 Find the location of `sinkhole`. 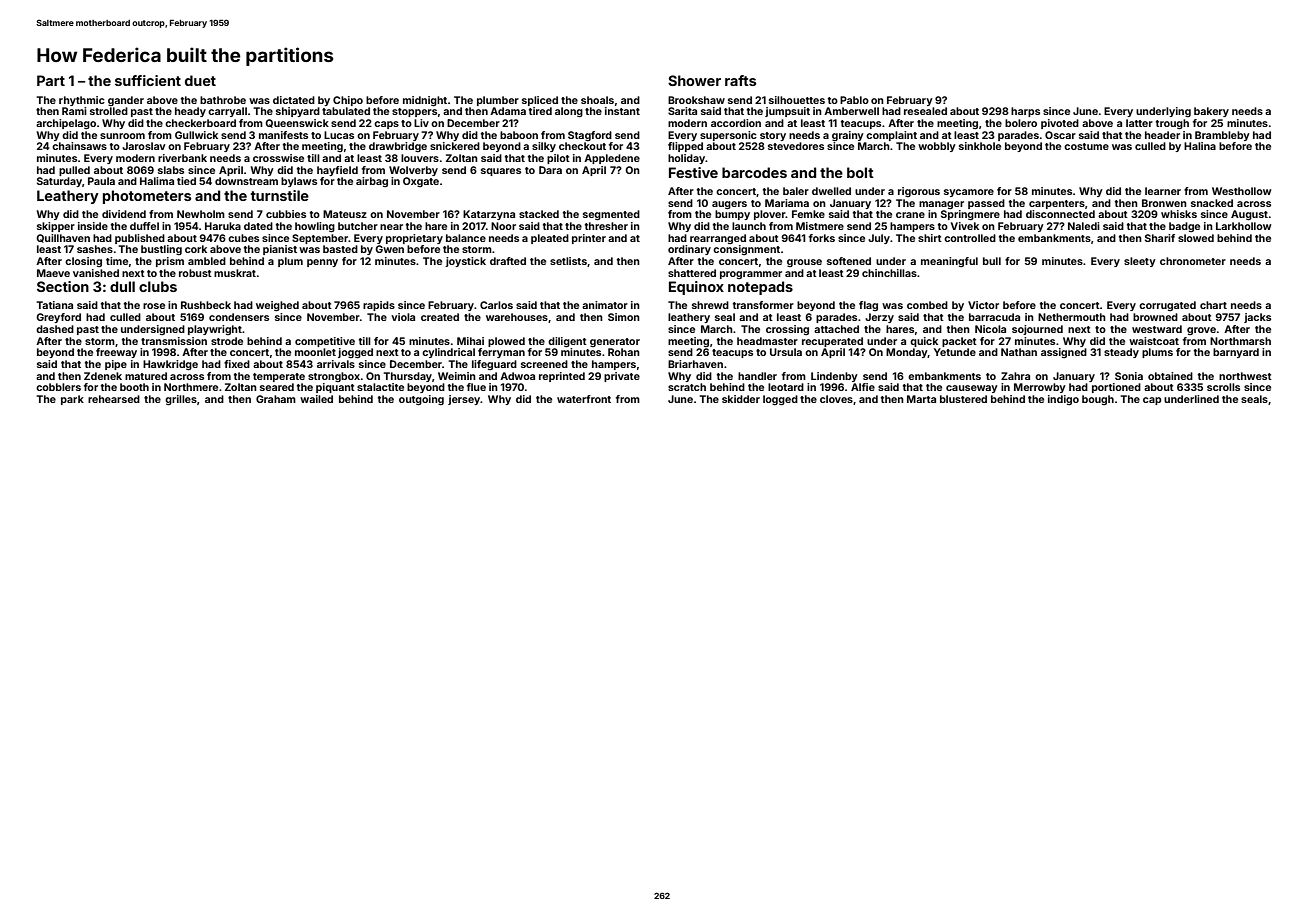

sinkhole is located at coordinates (980, 146).
